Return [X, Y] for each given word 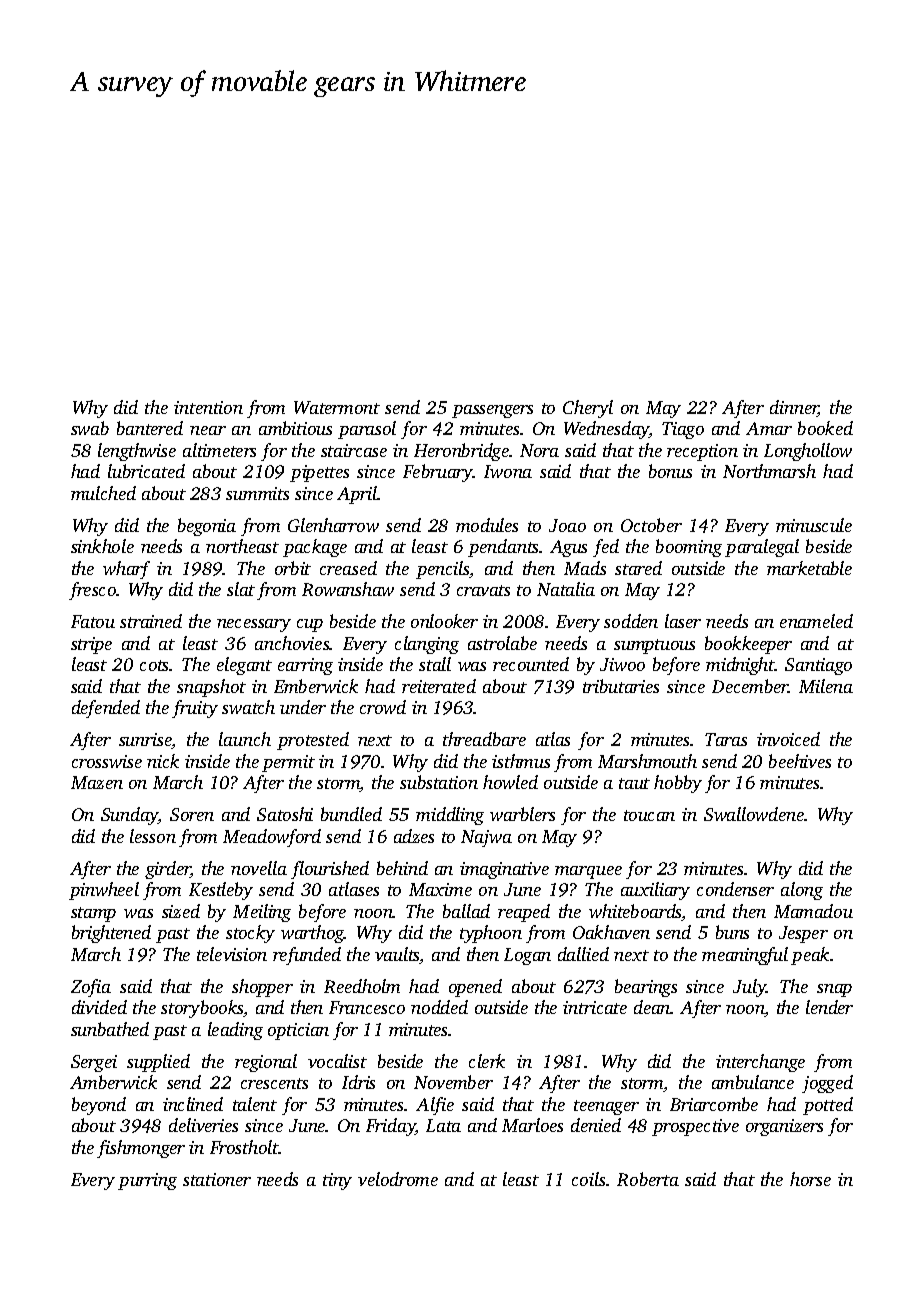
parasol [367, 430]
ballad [466, 911]
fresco [92, 591]
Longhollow [808, 452]
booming [689, 548]
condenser [735, 889]
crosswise [107, 761]
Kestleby [221, 891]
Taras [726, 739]
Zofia [91, 988]
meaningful [745, 956]
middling [450, 816]
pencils [442, 570]
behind [402, 868]
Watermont [337, 407]
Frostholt [244, 1147]
